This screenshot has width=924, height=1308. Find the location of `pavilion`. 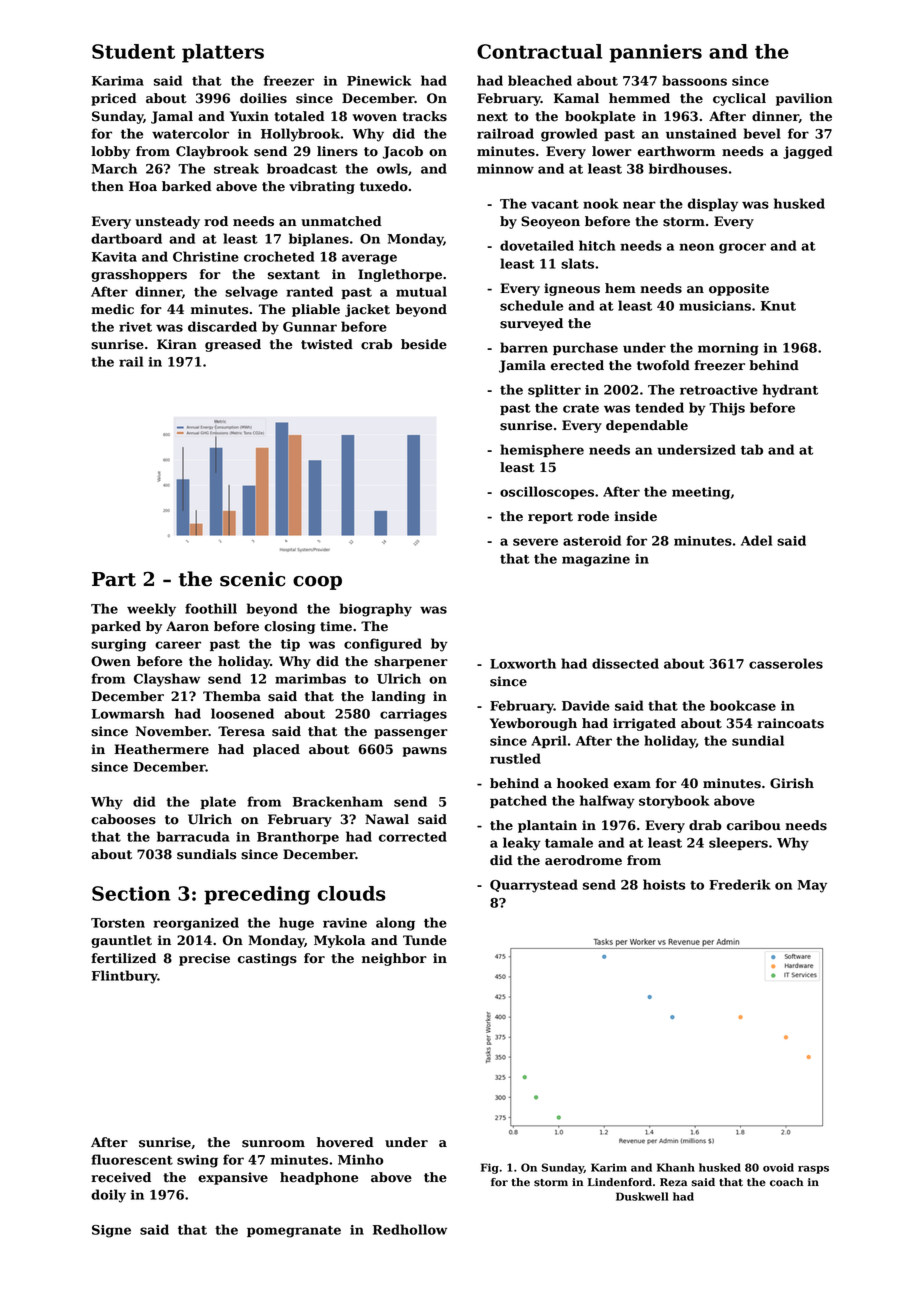

pavilion is located at coordinates (804, 99).
